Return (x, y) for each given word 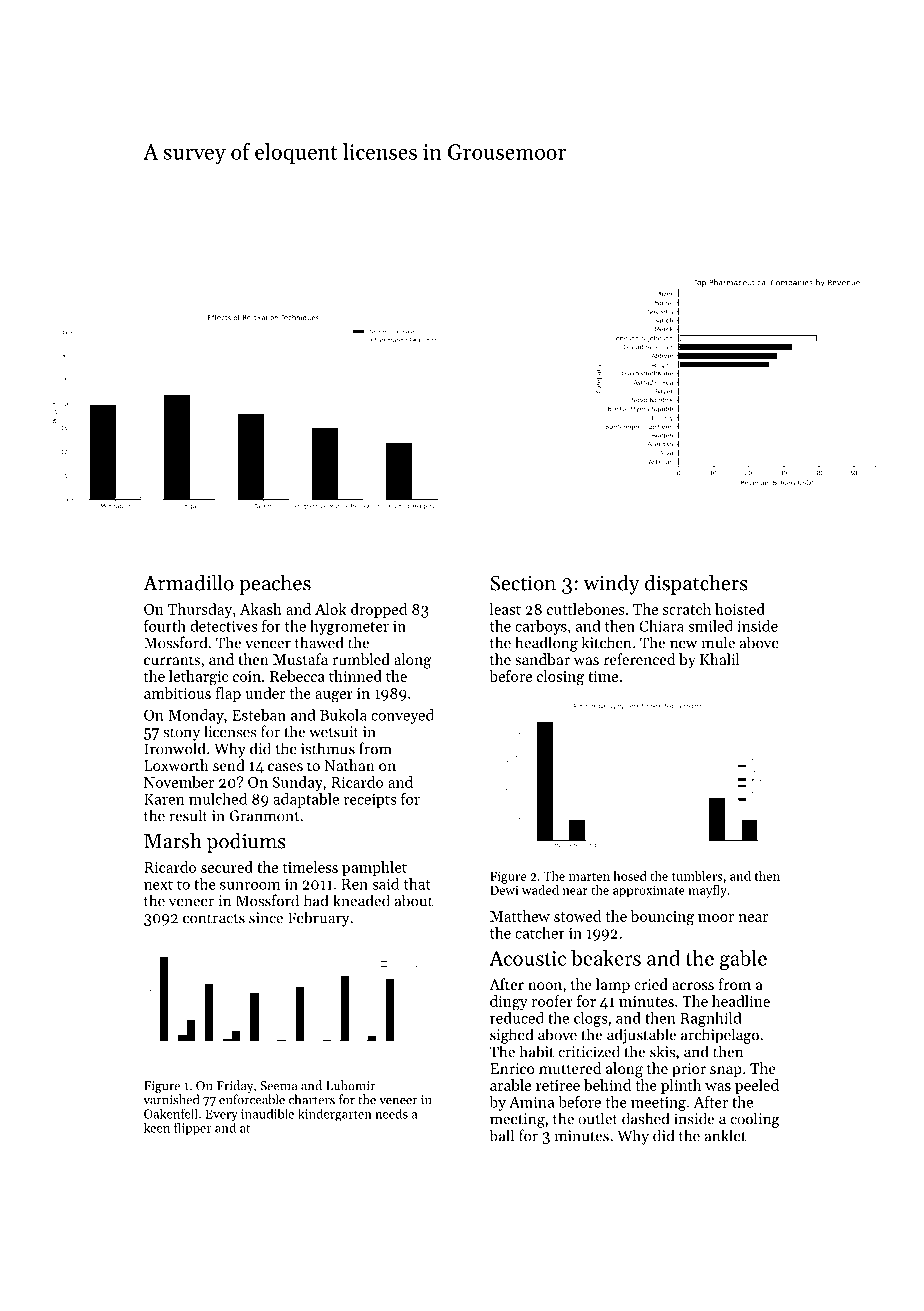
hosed (630, 876)
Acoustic (527, 958)
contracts (214, 919)
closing (560, 678)
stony (181, 734)
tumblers (697, 876)
